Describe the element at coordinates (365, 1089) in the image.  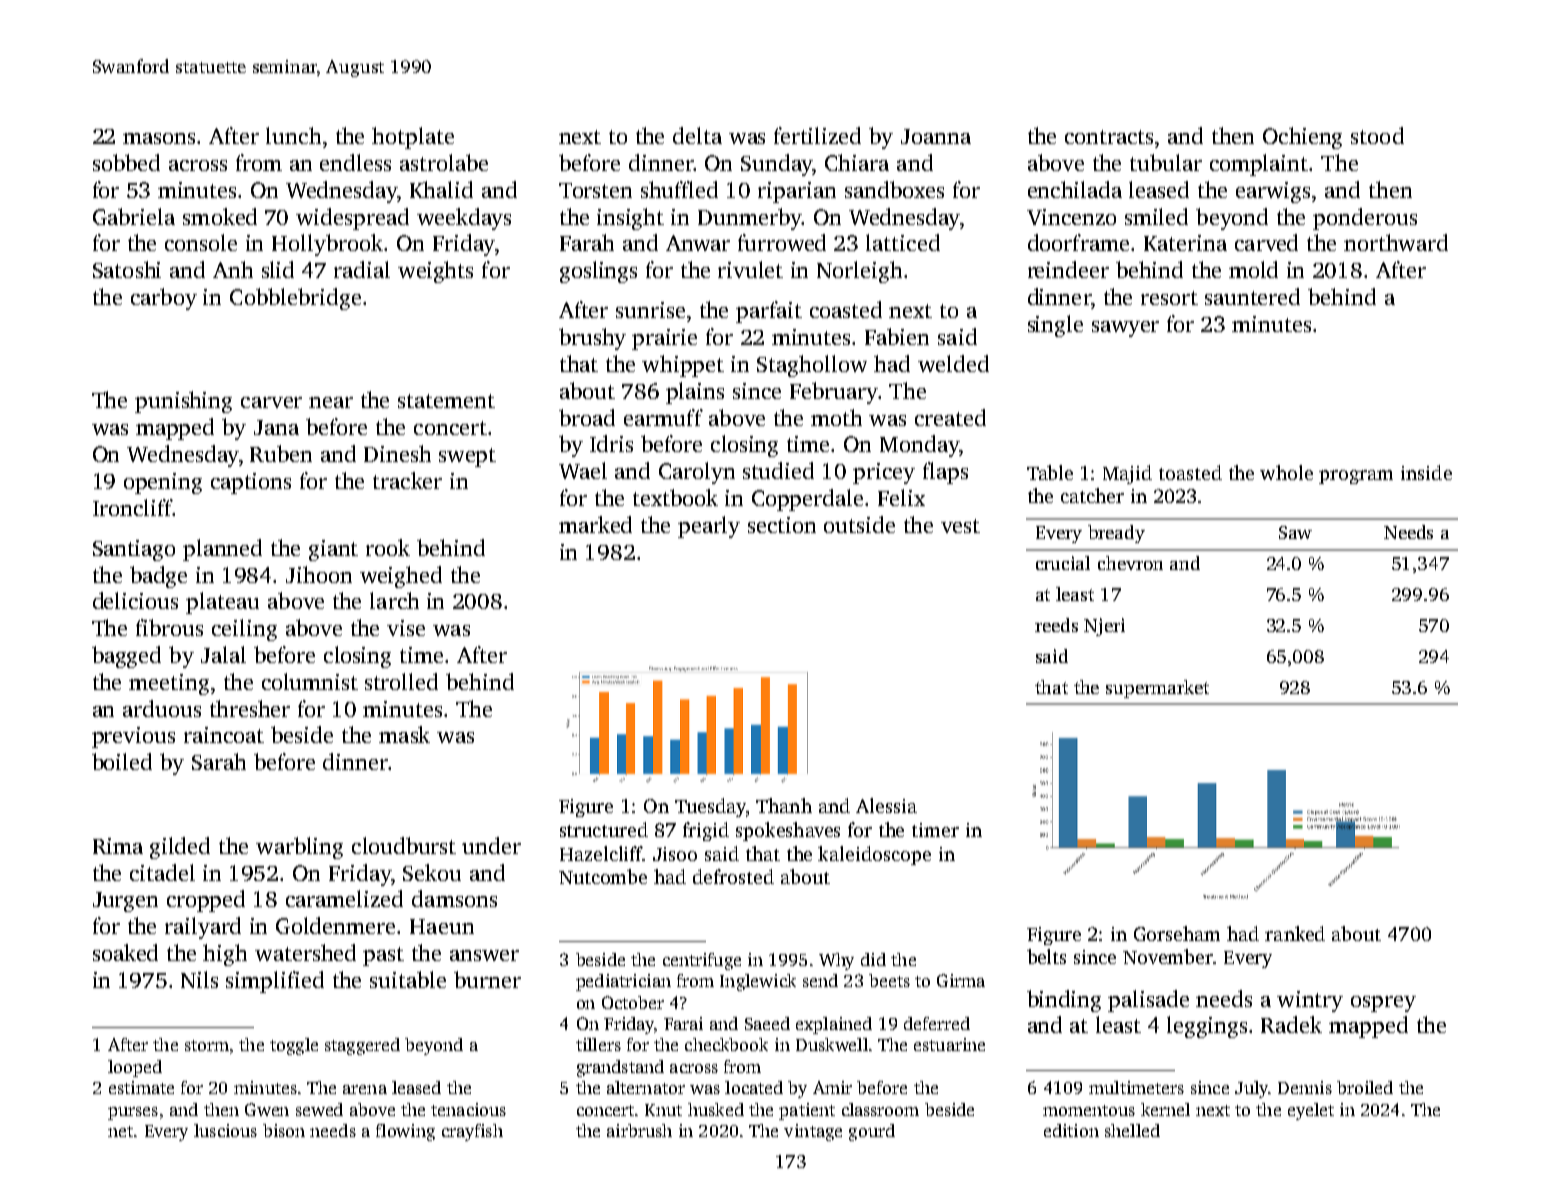
I see `arena` at that location.
